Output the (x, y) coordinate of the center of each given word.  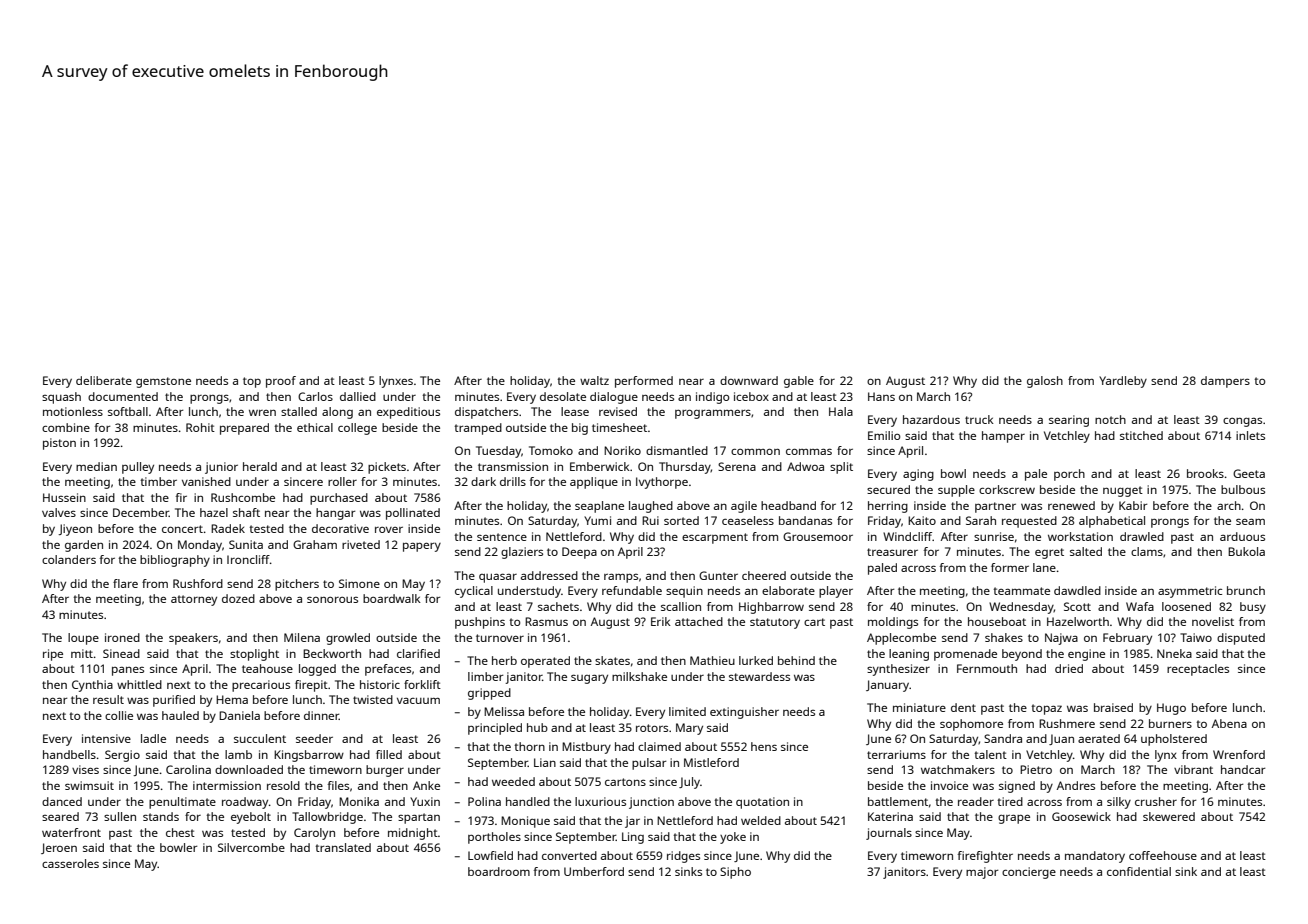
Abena (1229, 723)
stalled (299, 411)
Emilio (884, 435)
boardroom (499, 871)
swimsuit (89, 785)
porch (1069, 475)
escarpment (715, 538)
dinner (321, 715)
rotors (652, 728)
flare (125, 583)
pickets (387, 468)
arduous (1242, 536)
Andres (1076, 785)
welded (761, 820)
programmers (713, 414)
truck (979, 419)
